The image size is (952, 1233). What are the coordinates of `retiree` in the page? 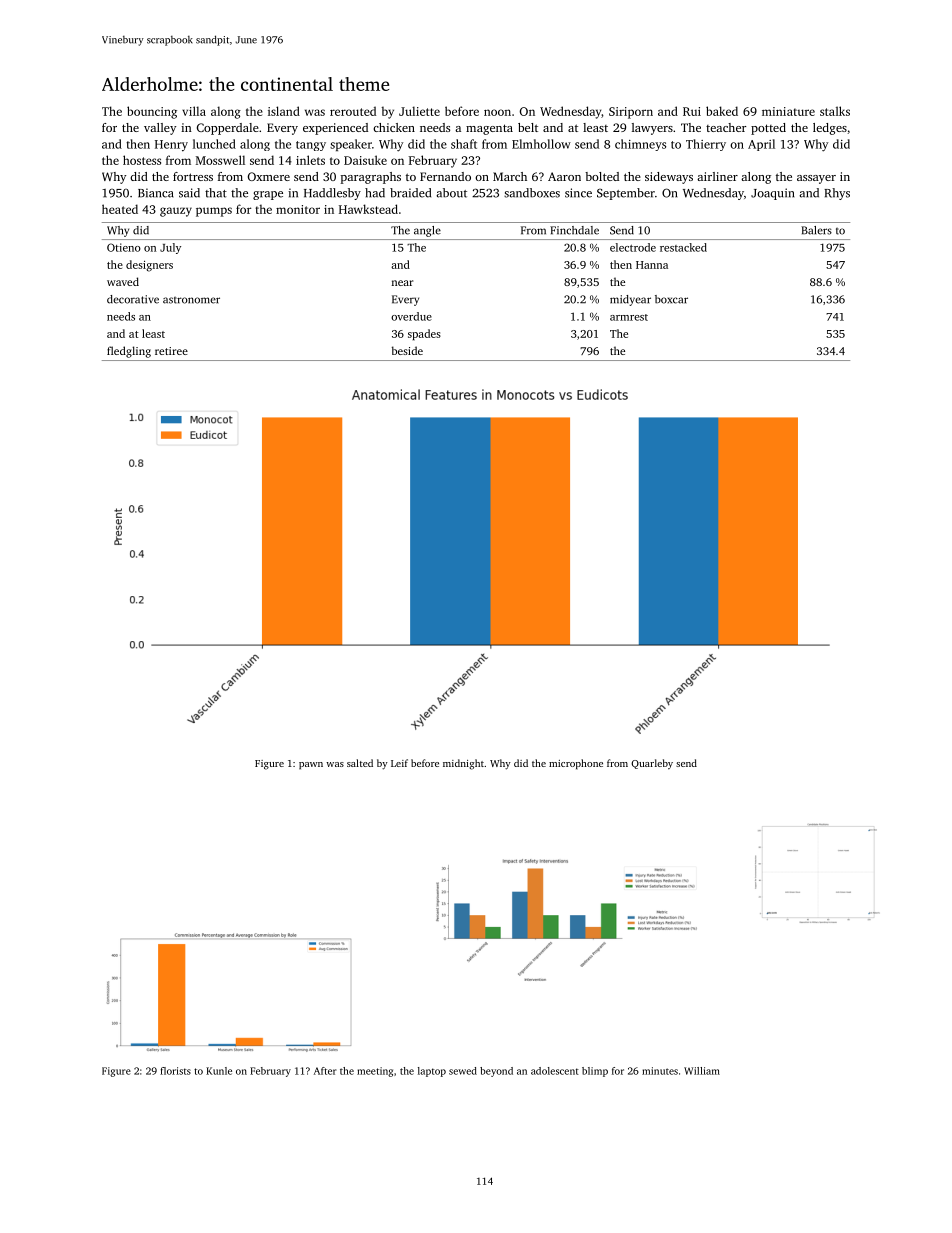 It's located at (171, 351).
